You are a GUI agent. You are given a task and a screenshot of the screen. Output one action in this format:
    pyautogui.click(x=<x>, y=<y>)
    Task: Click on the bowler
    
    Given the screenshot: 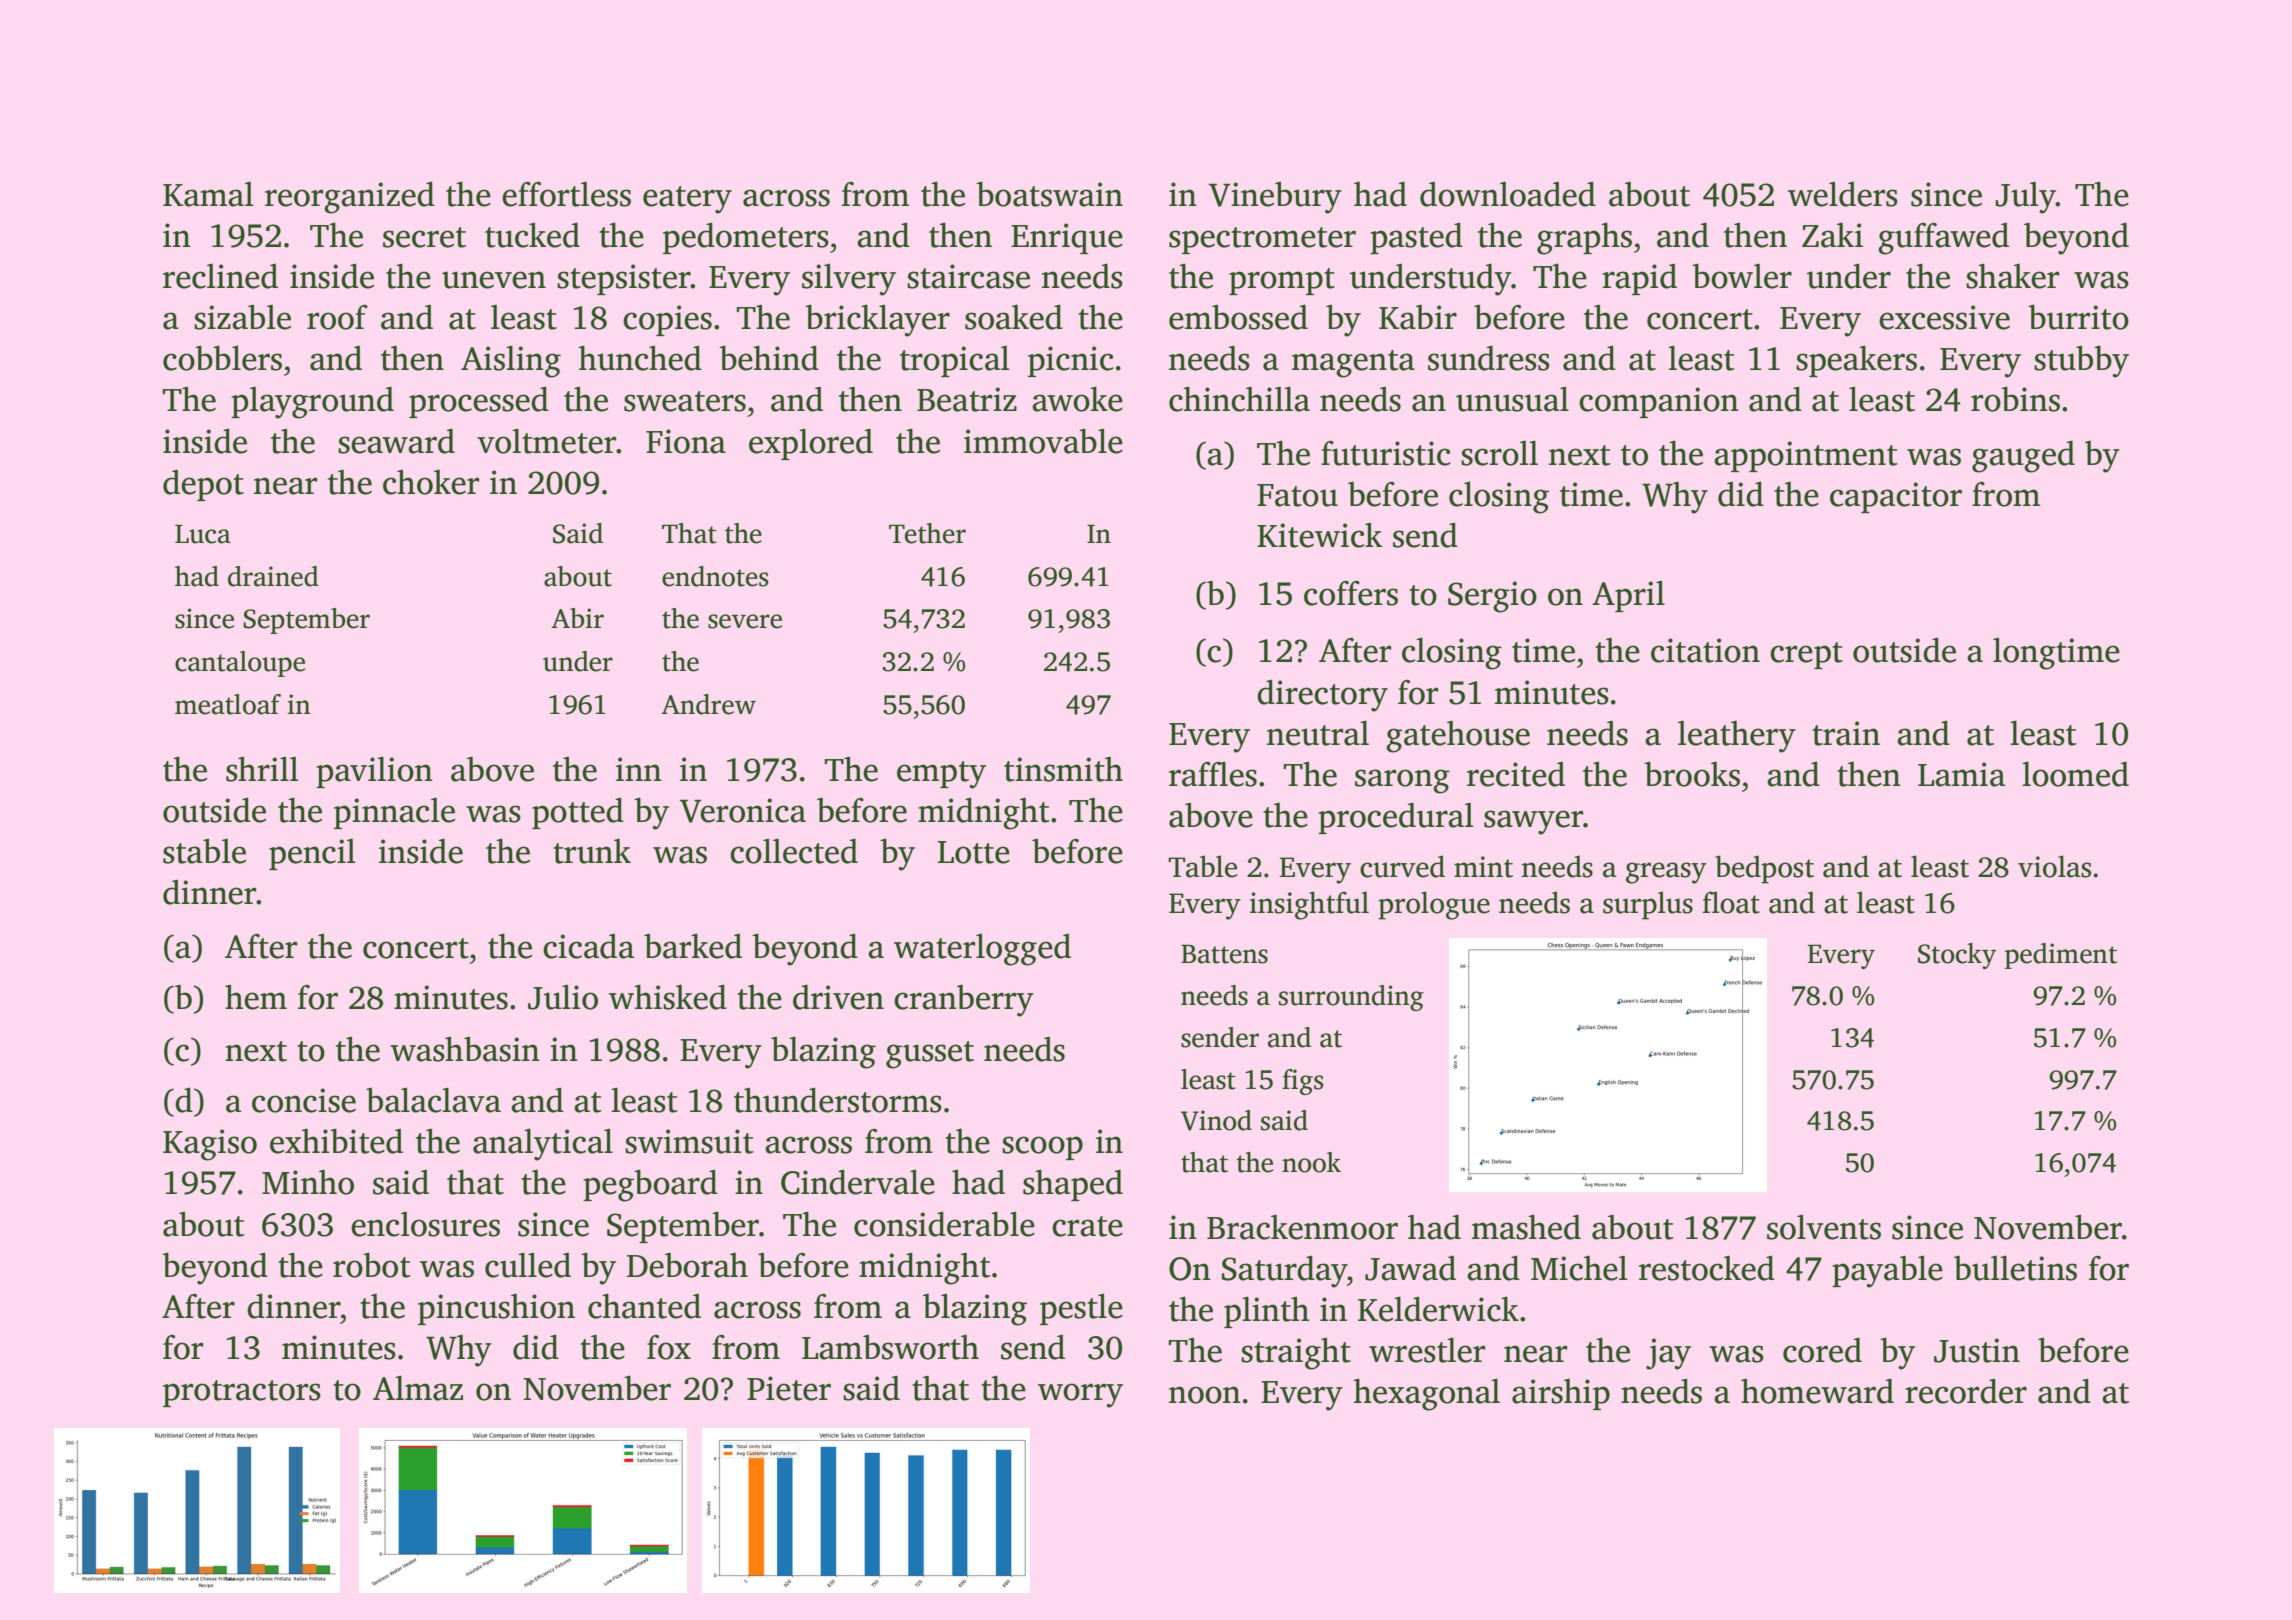 What is the action you would take?
    pyautogui.click(x=1742, y=276)
